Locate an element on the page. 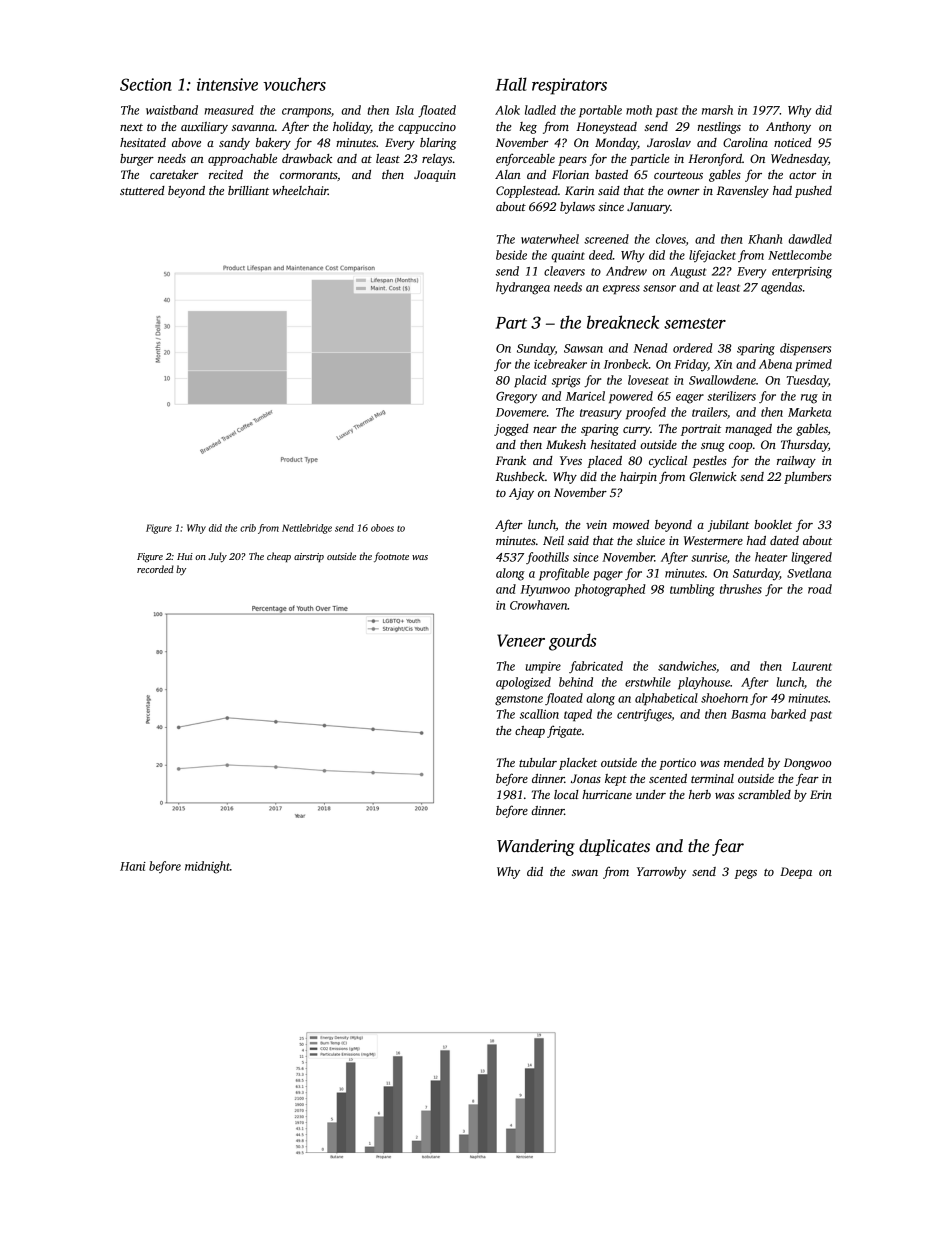 This image has height=1233, width=952. marsh is located at coordinates (717, 110).
